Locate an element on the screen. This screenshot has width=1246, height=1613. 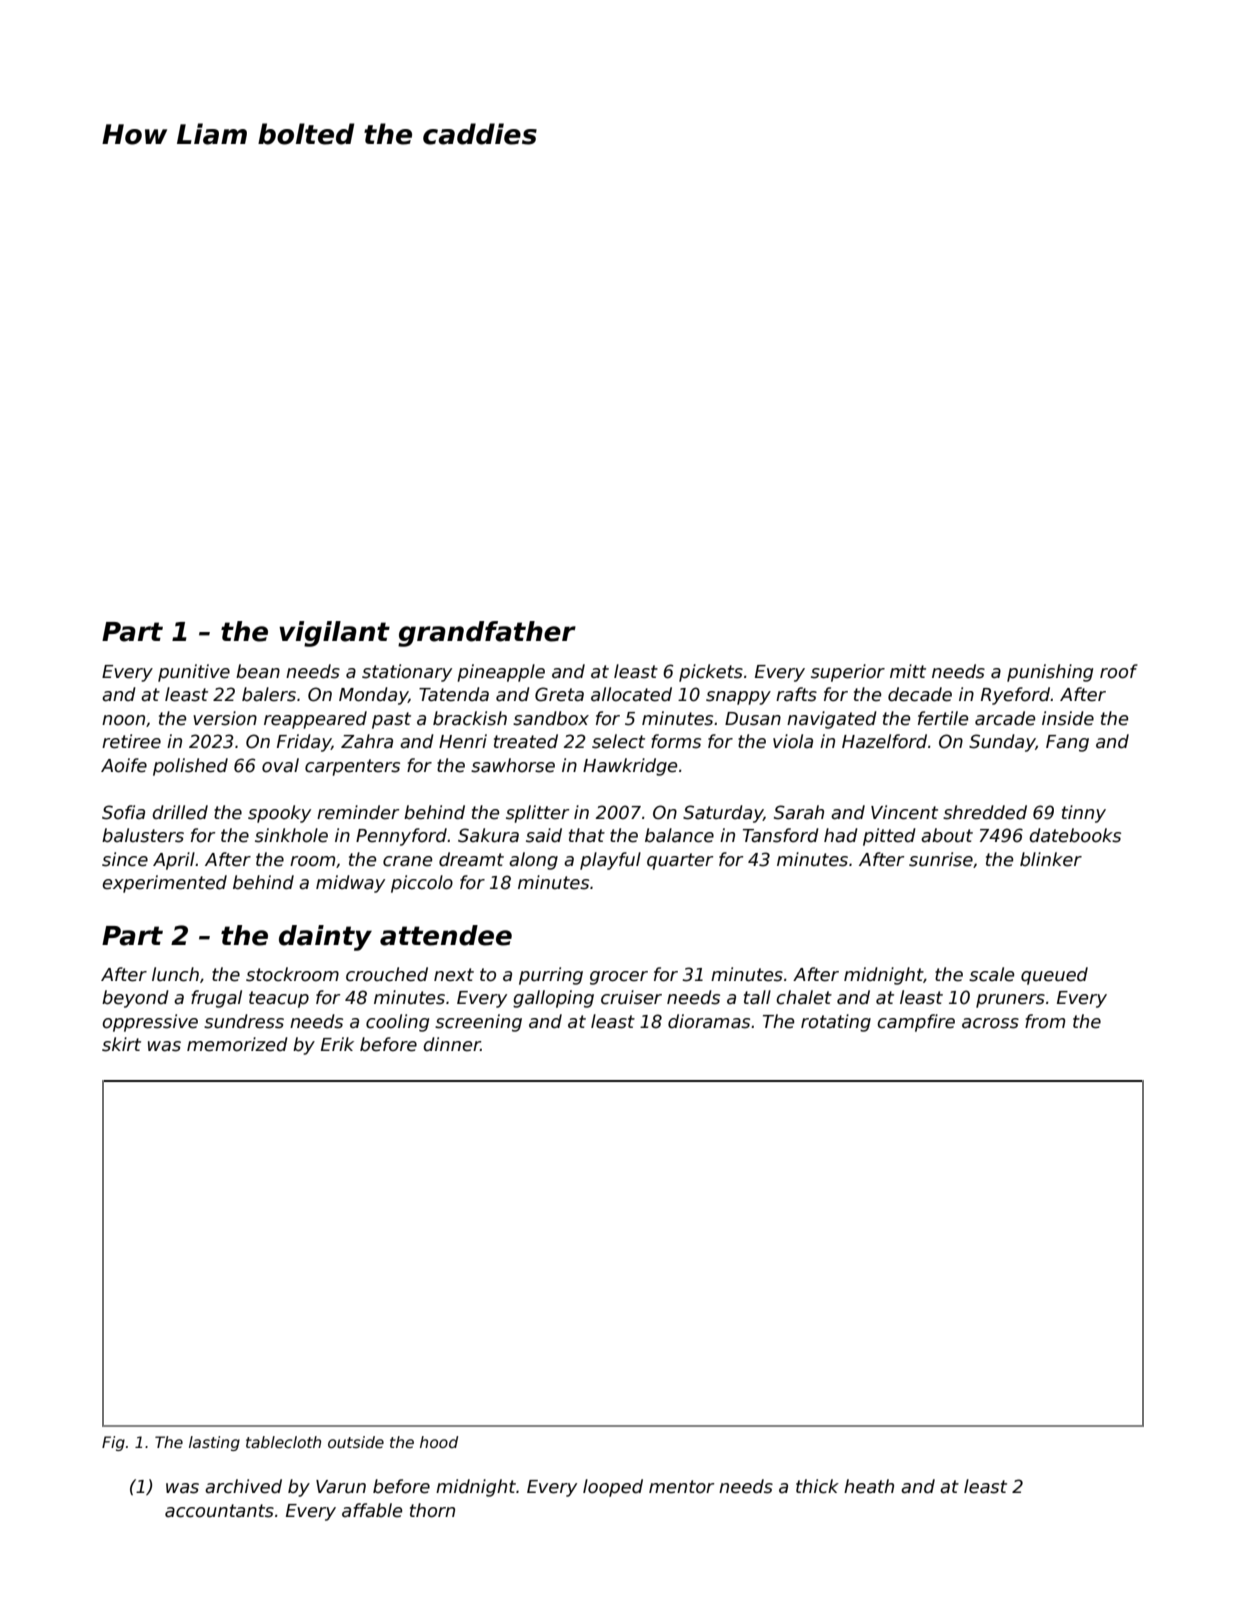
heath is located at coordinates (869, 1486).
